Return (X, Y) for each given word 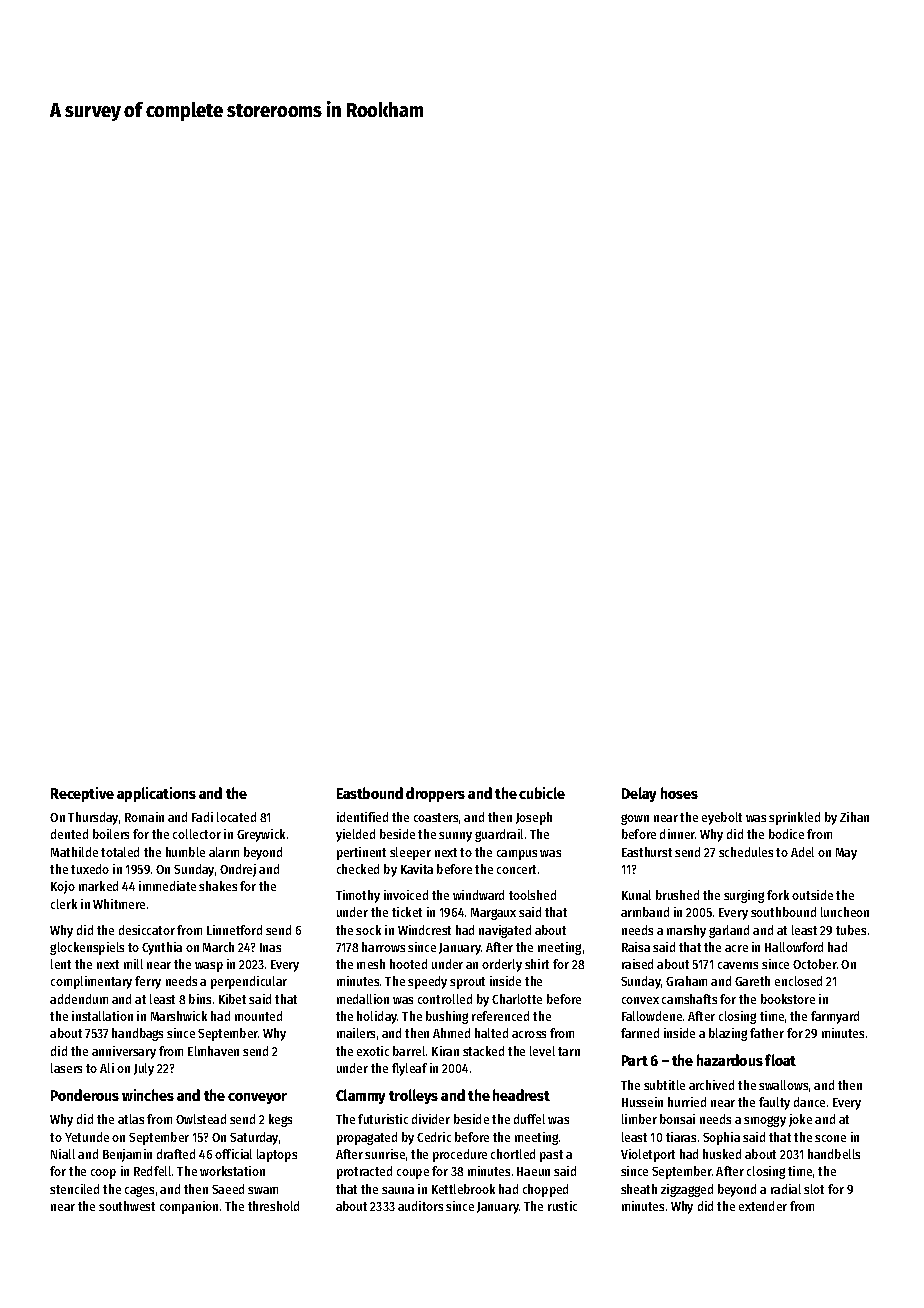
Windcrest (424, 930)
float (780, 1060)
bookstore (788, 999)
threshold (273, 1206)
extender (763, 1206)
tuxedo (90, 869)
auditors (420, 1206)
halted (491, 1033)
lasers (66, 1068)
